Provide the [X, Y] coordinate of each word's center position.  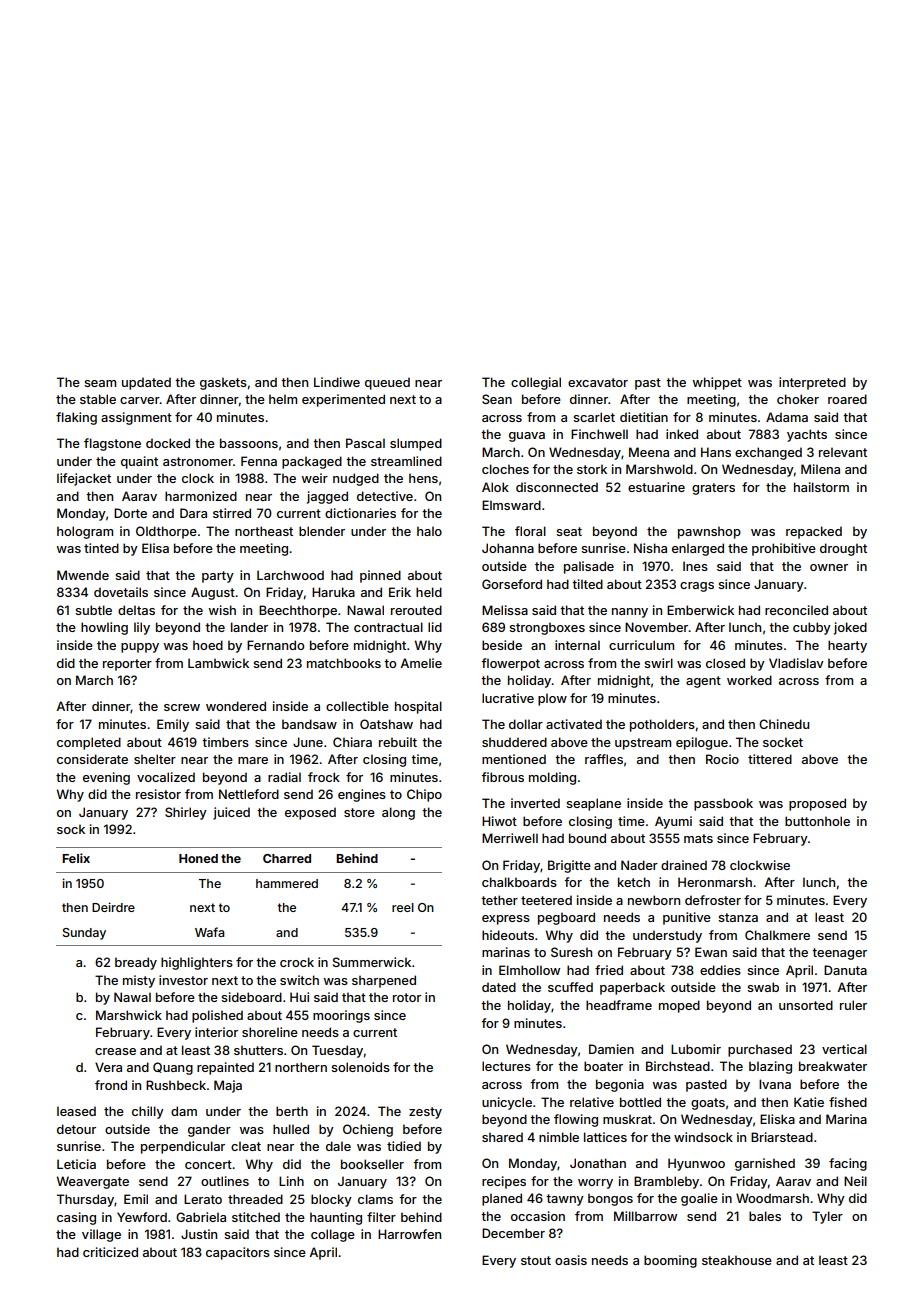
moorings [341, 1016]
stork [592, 469]
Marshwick [129, 1015]
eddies [720, 970]
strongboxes [547, 628]
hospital [418, 707]
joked [850, 628]
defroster [713, 900]
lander [249, 627]
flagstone [112, 444]
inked [682, 434]
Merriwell [510, 838]
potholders [662, 725]
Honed [198, 858]
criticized [110, 1252]
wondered [236, 706]
